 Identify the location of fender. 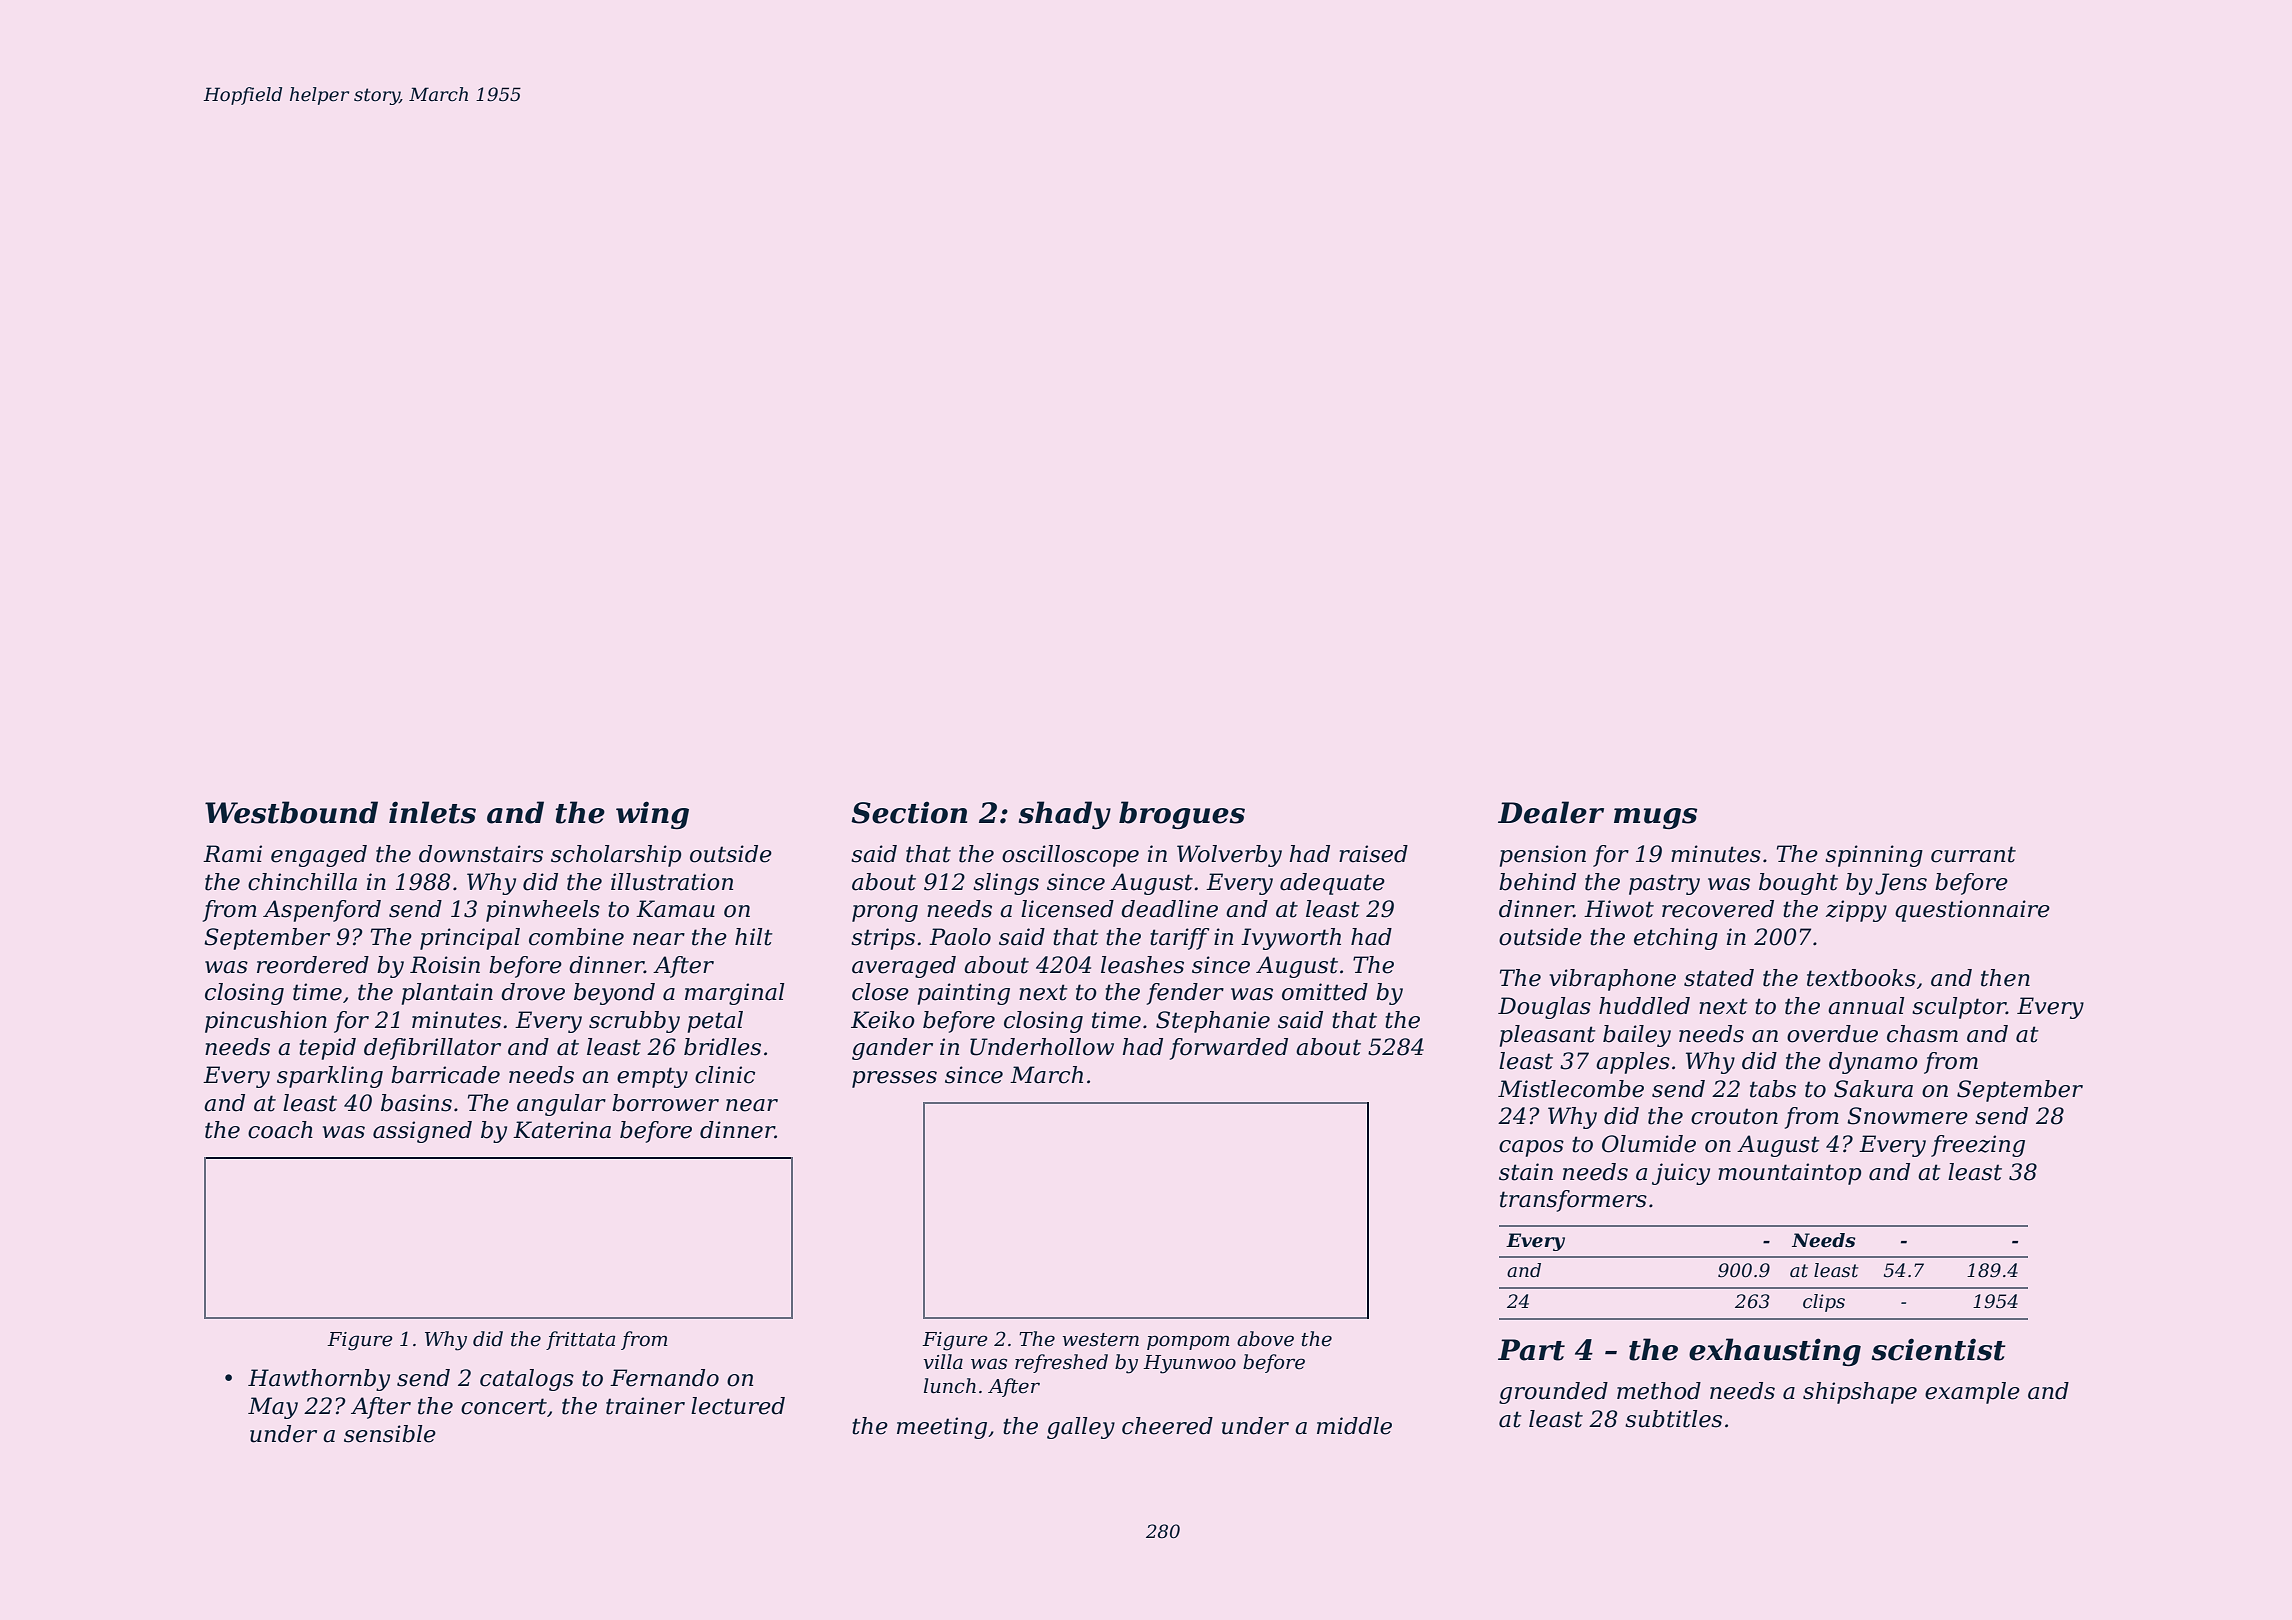
(1185, 994).
